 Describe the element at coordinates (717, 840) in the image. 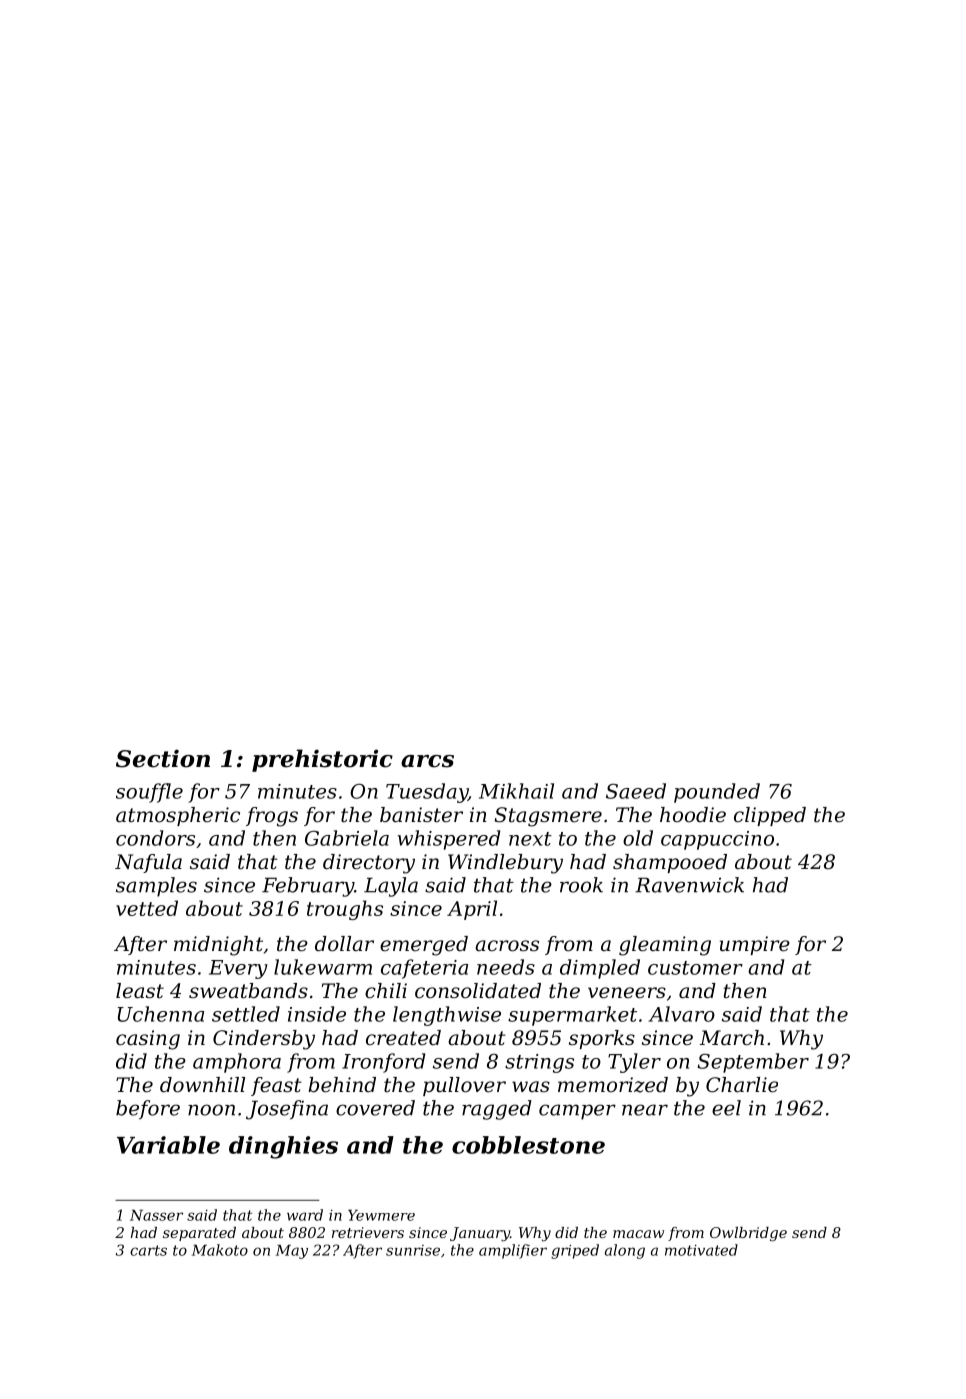

I see `cappuccino` at that location.
